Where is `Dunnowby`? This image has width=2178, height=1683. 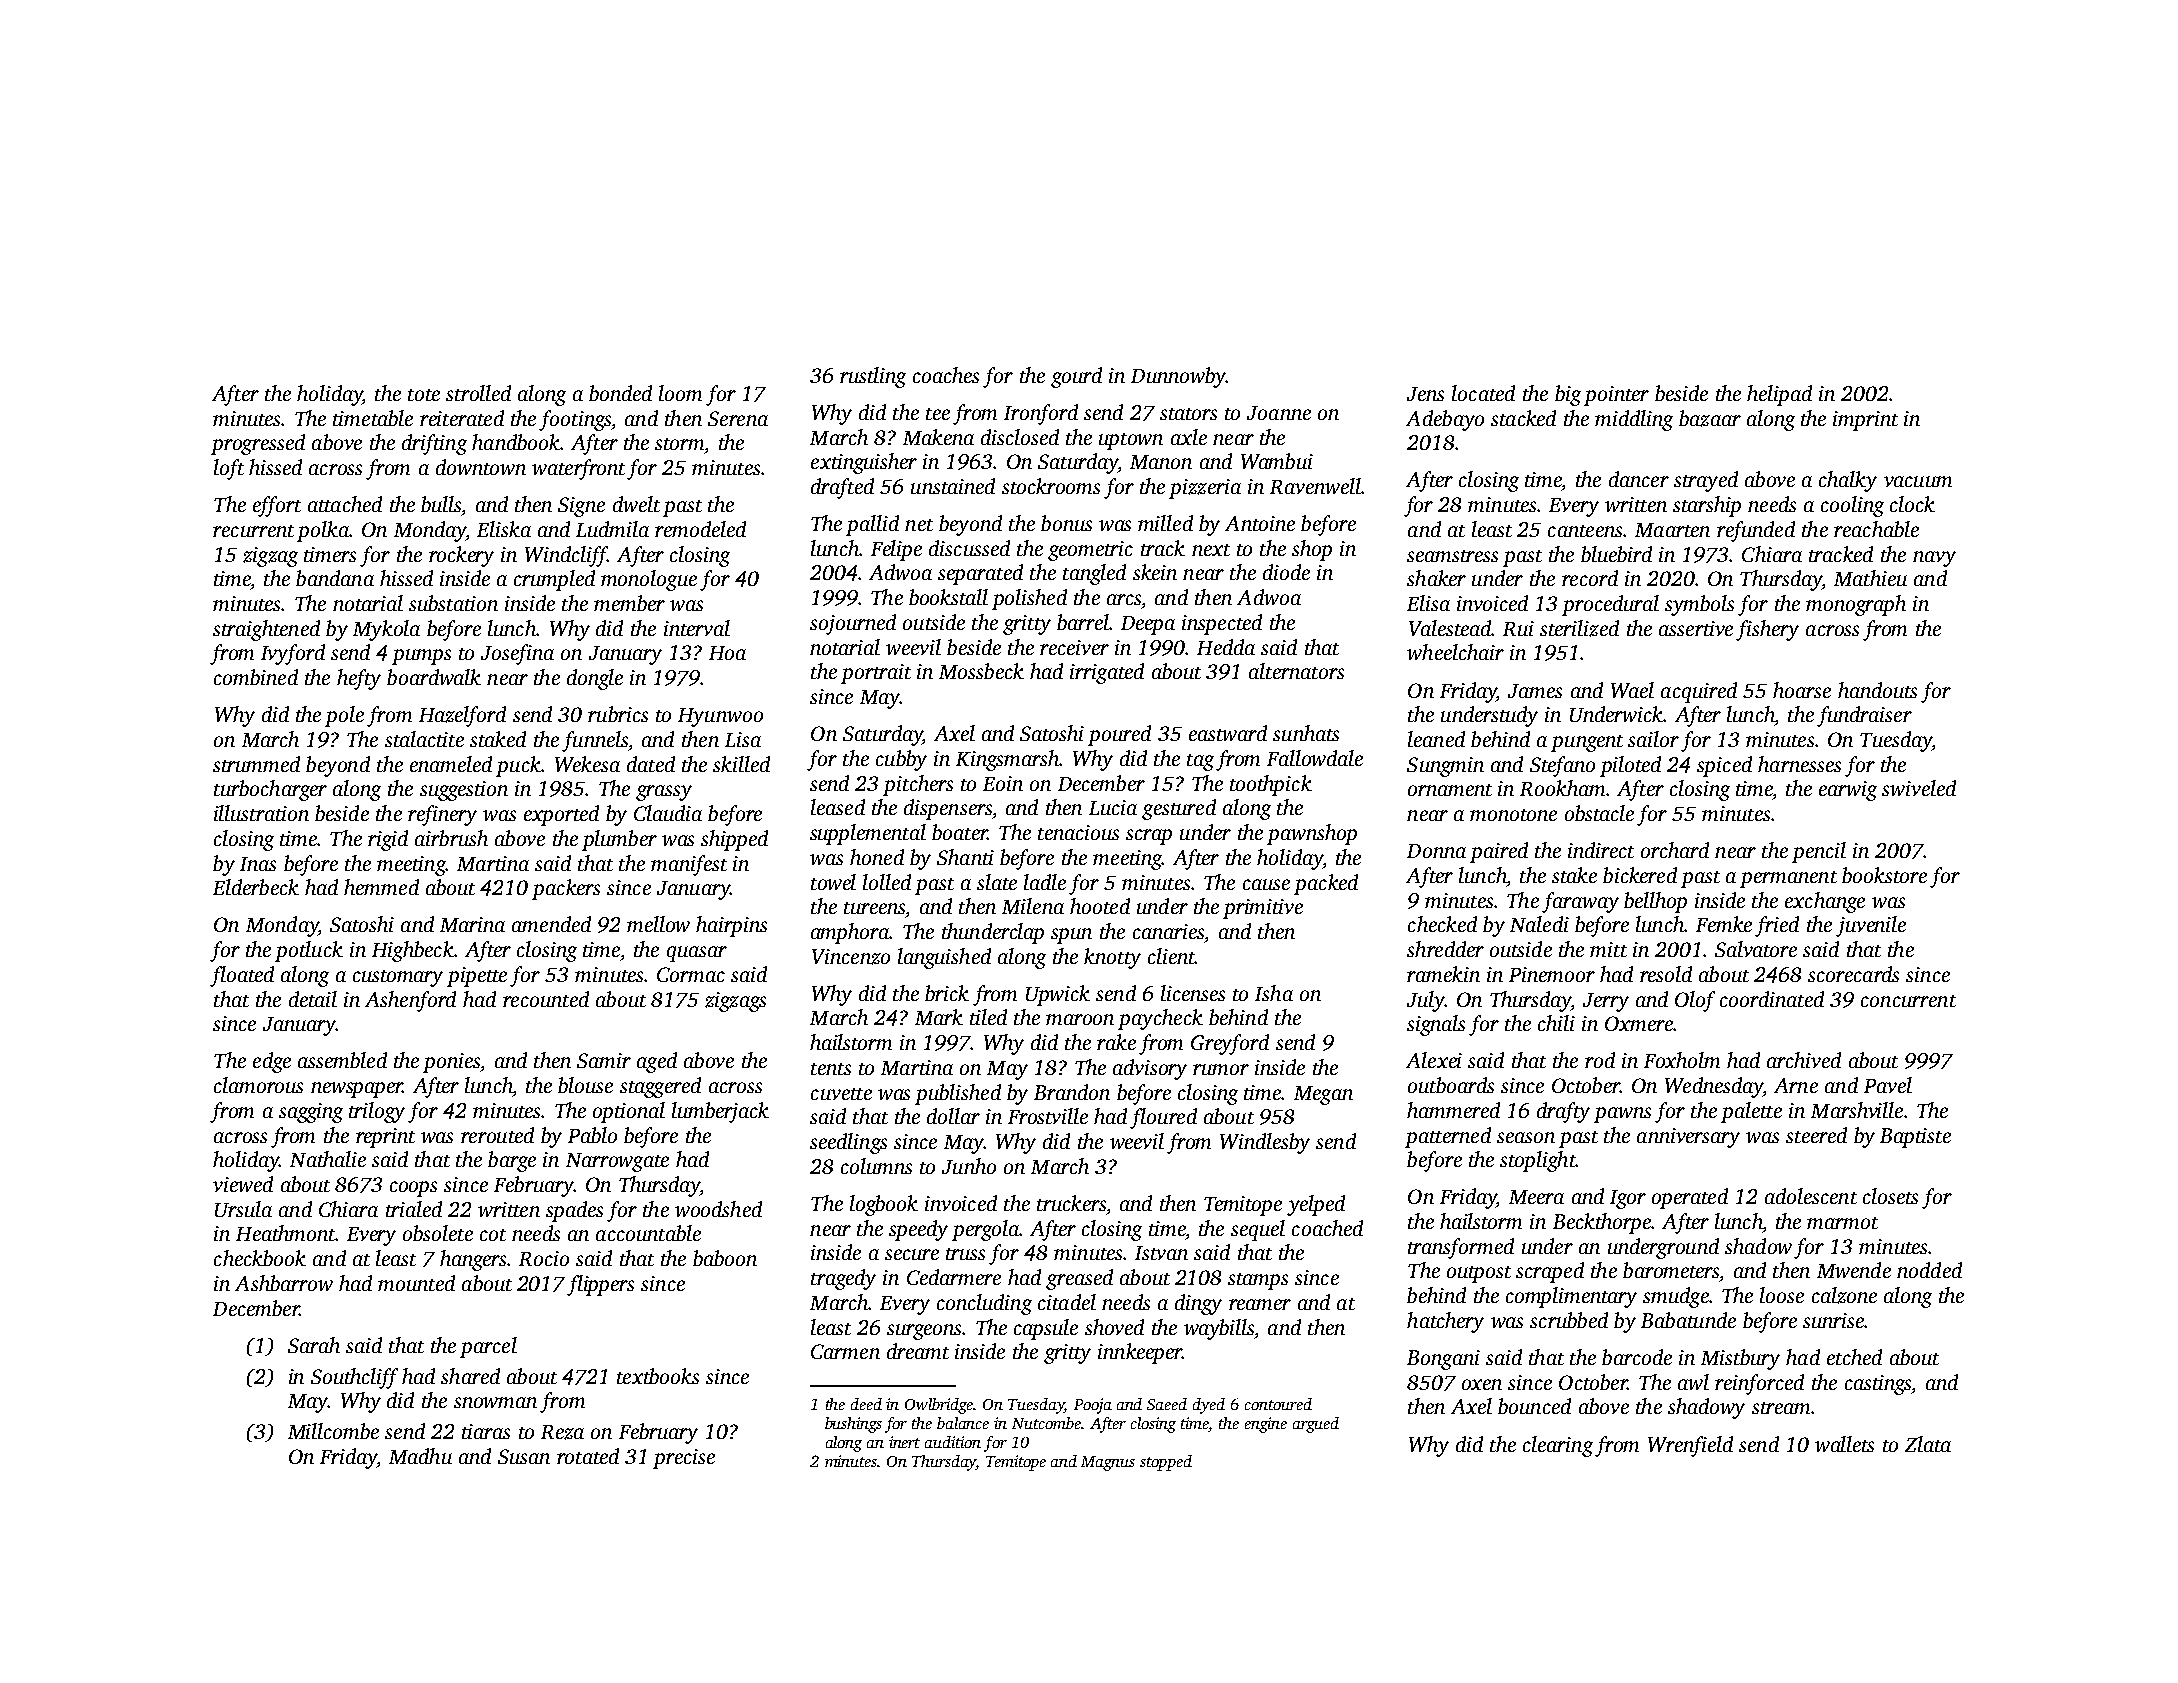 Dunnowby is located at coordinates (1178, 377).
